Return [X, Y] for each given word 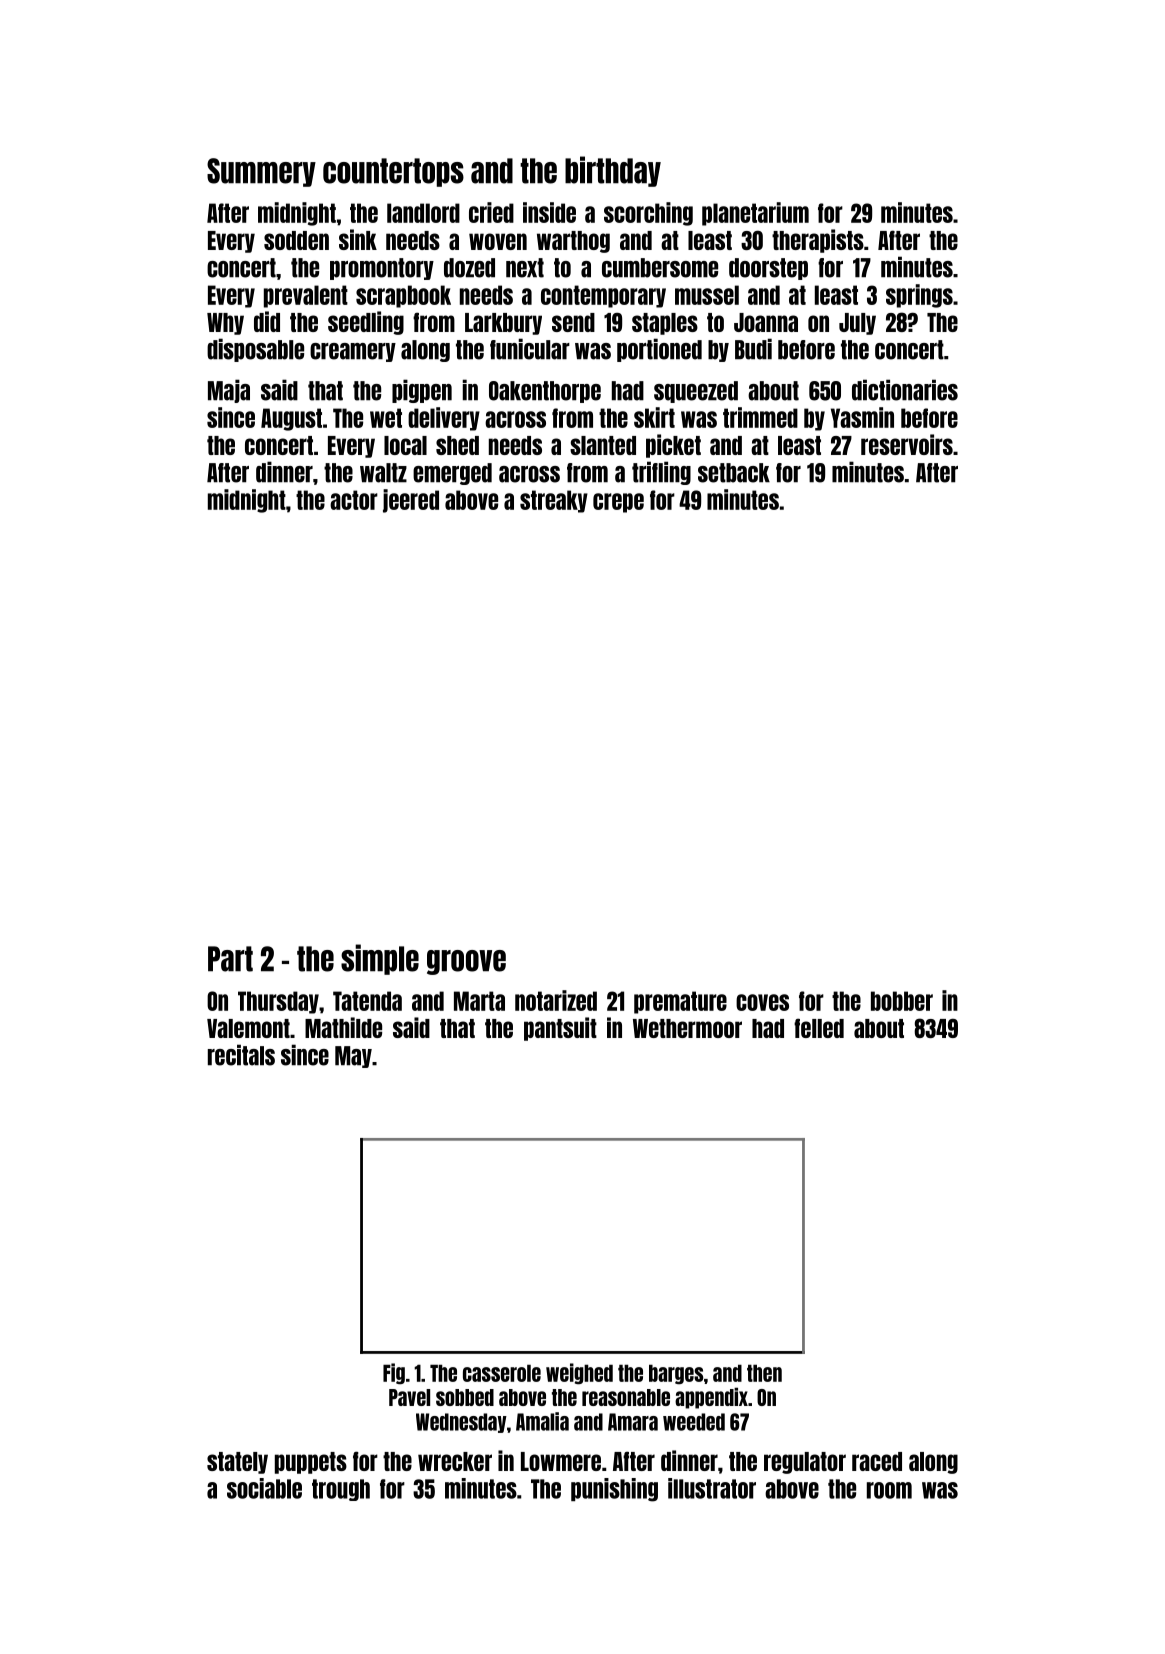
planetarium [755, 214]
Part [230, 959]
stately [237, 1463]
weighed [579, 1374]
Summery [261, 172]
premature [680, 1002]
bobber [902, 1001]
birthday [613, 171]
